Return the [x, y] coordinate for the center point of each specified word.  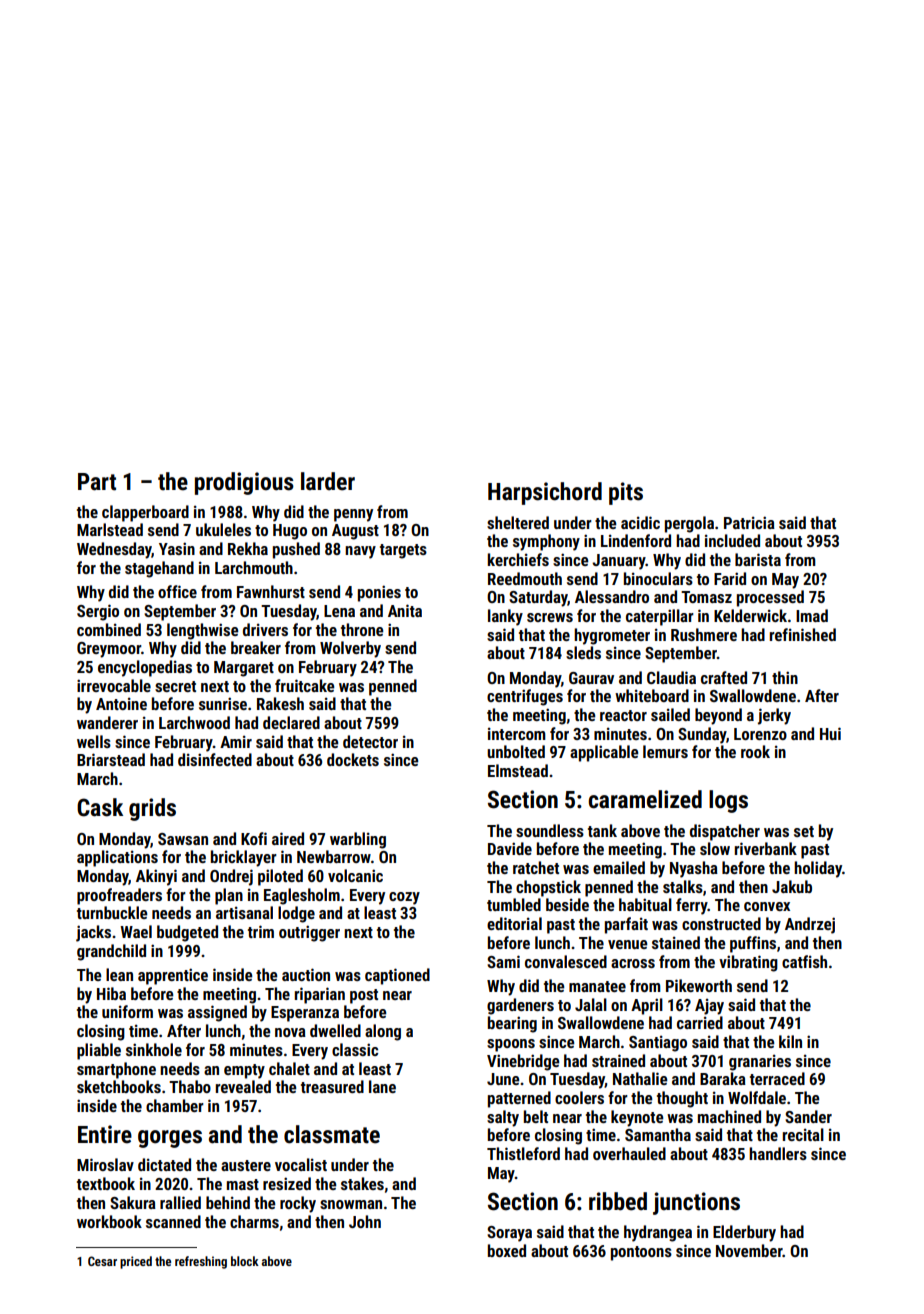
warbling [358, 840]
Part [97, 482]
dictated [164, 1164]
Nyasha [694, 869]
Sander [808, 1116]
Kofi [254, 838]
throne [362, 629]
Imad [812, 615]
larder [328, 481]
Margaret [244, 669]
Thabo [190, 1086]
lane [382, 1086]
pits [626, 493]
